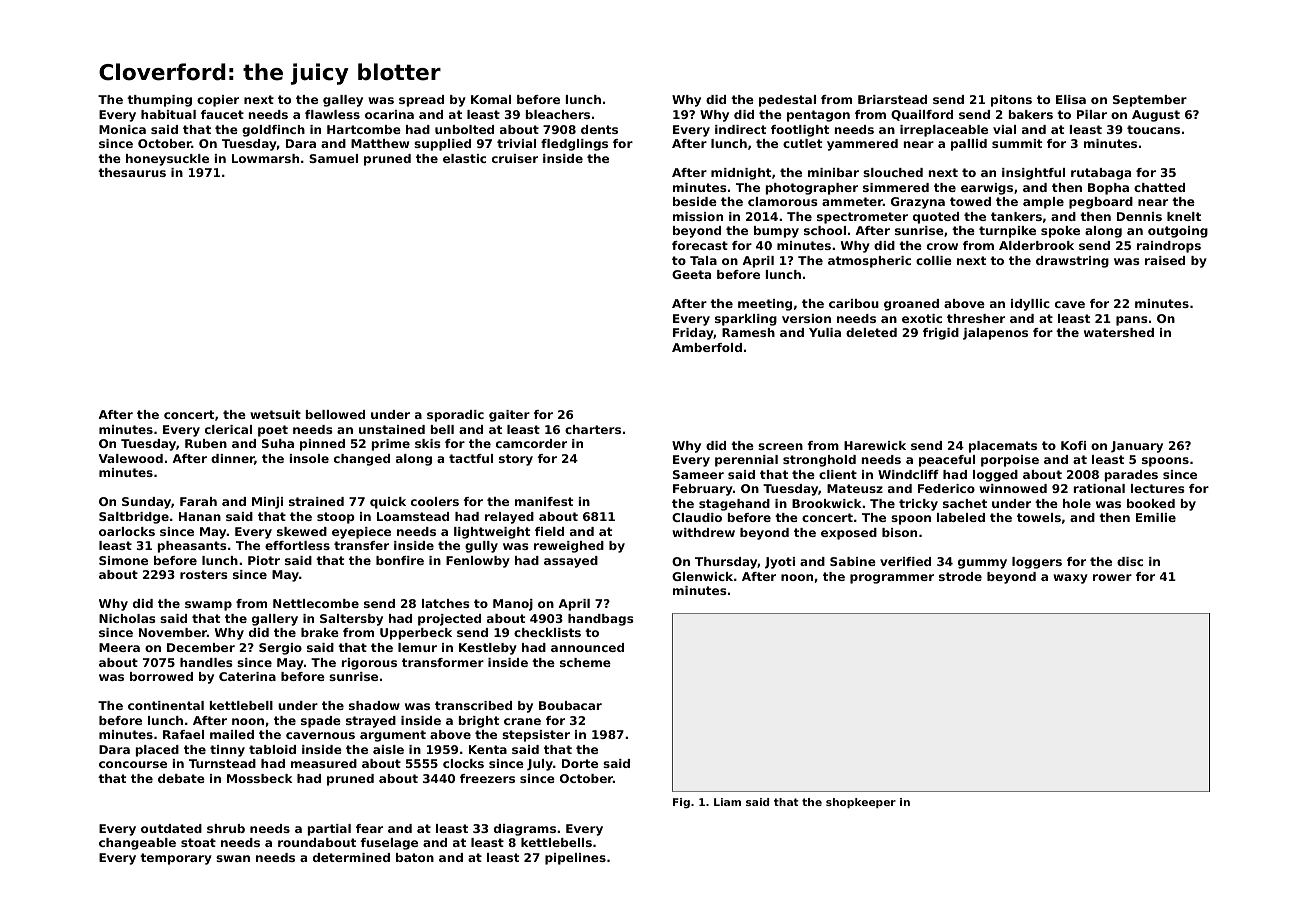  I want to click on insightful, so click(1033, 174).
